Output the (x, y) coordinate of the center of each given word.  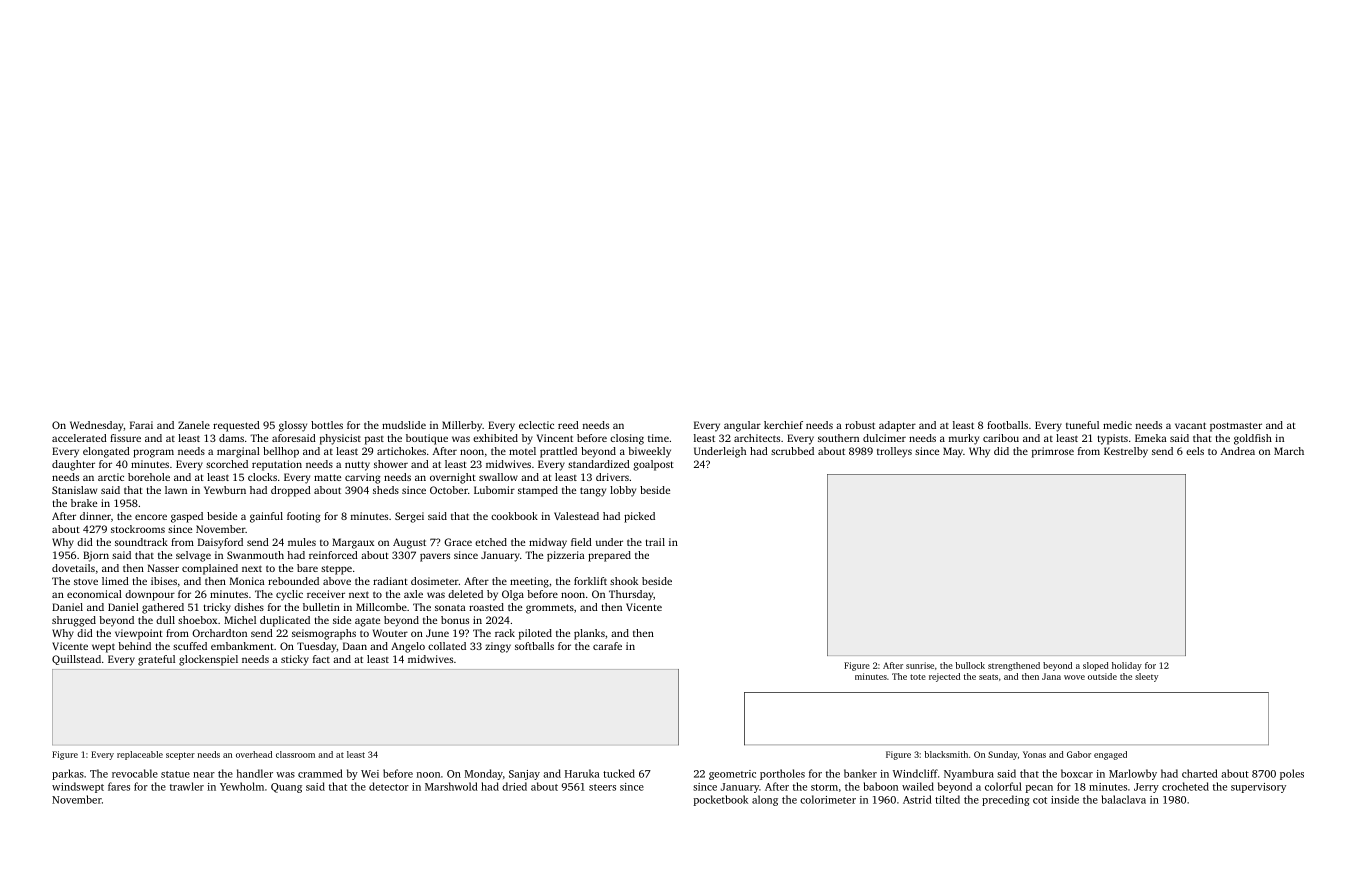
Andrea (1238, 451)
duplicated (285, 621)
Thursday (631, 595)
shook (624, 581)
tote (918, 677)
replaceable (140, 755)
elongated (106, 452)
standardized (599, 464)
